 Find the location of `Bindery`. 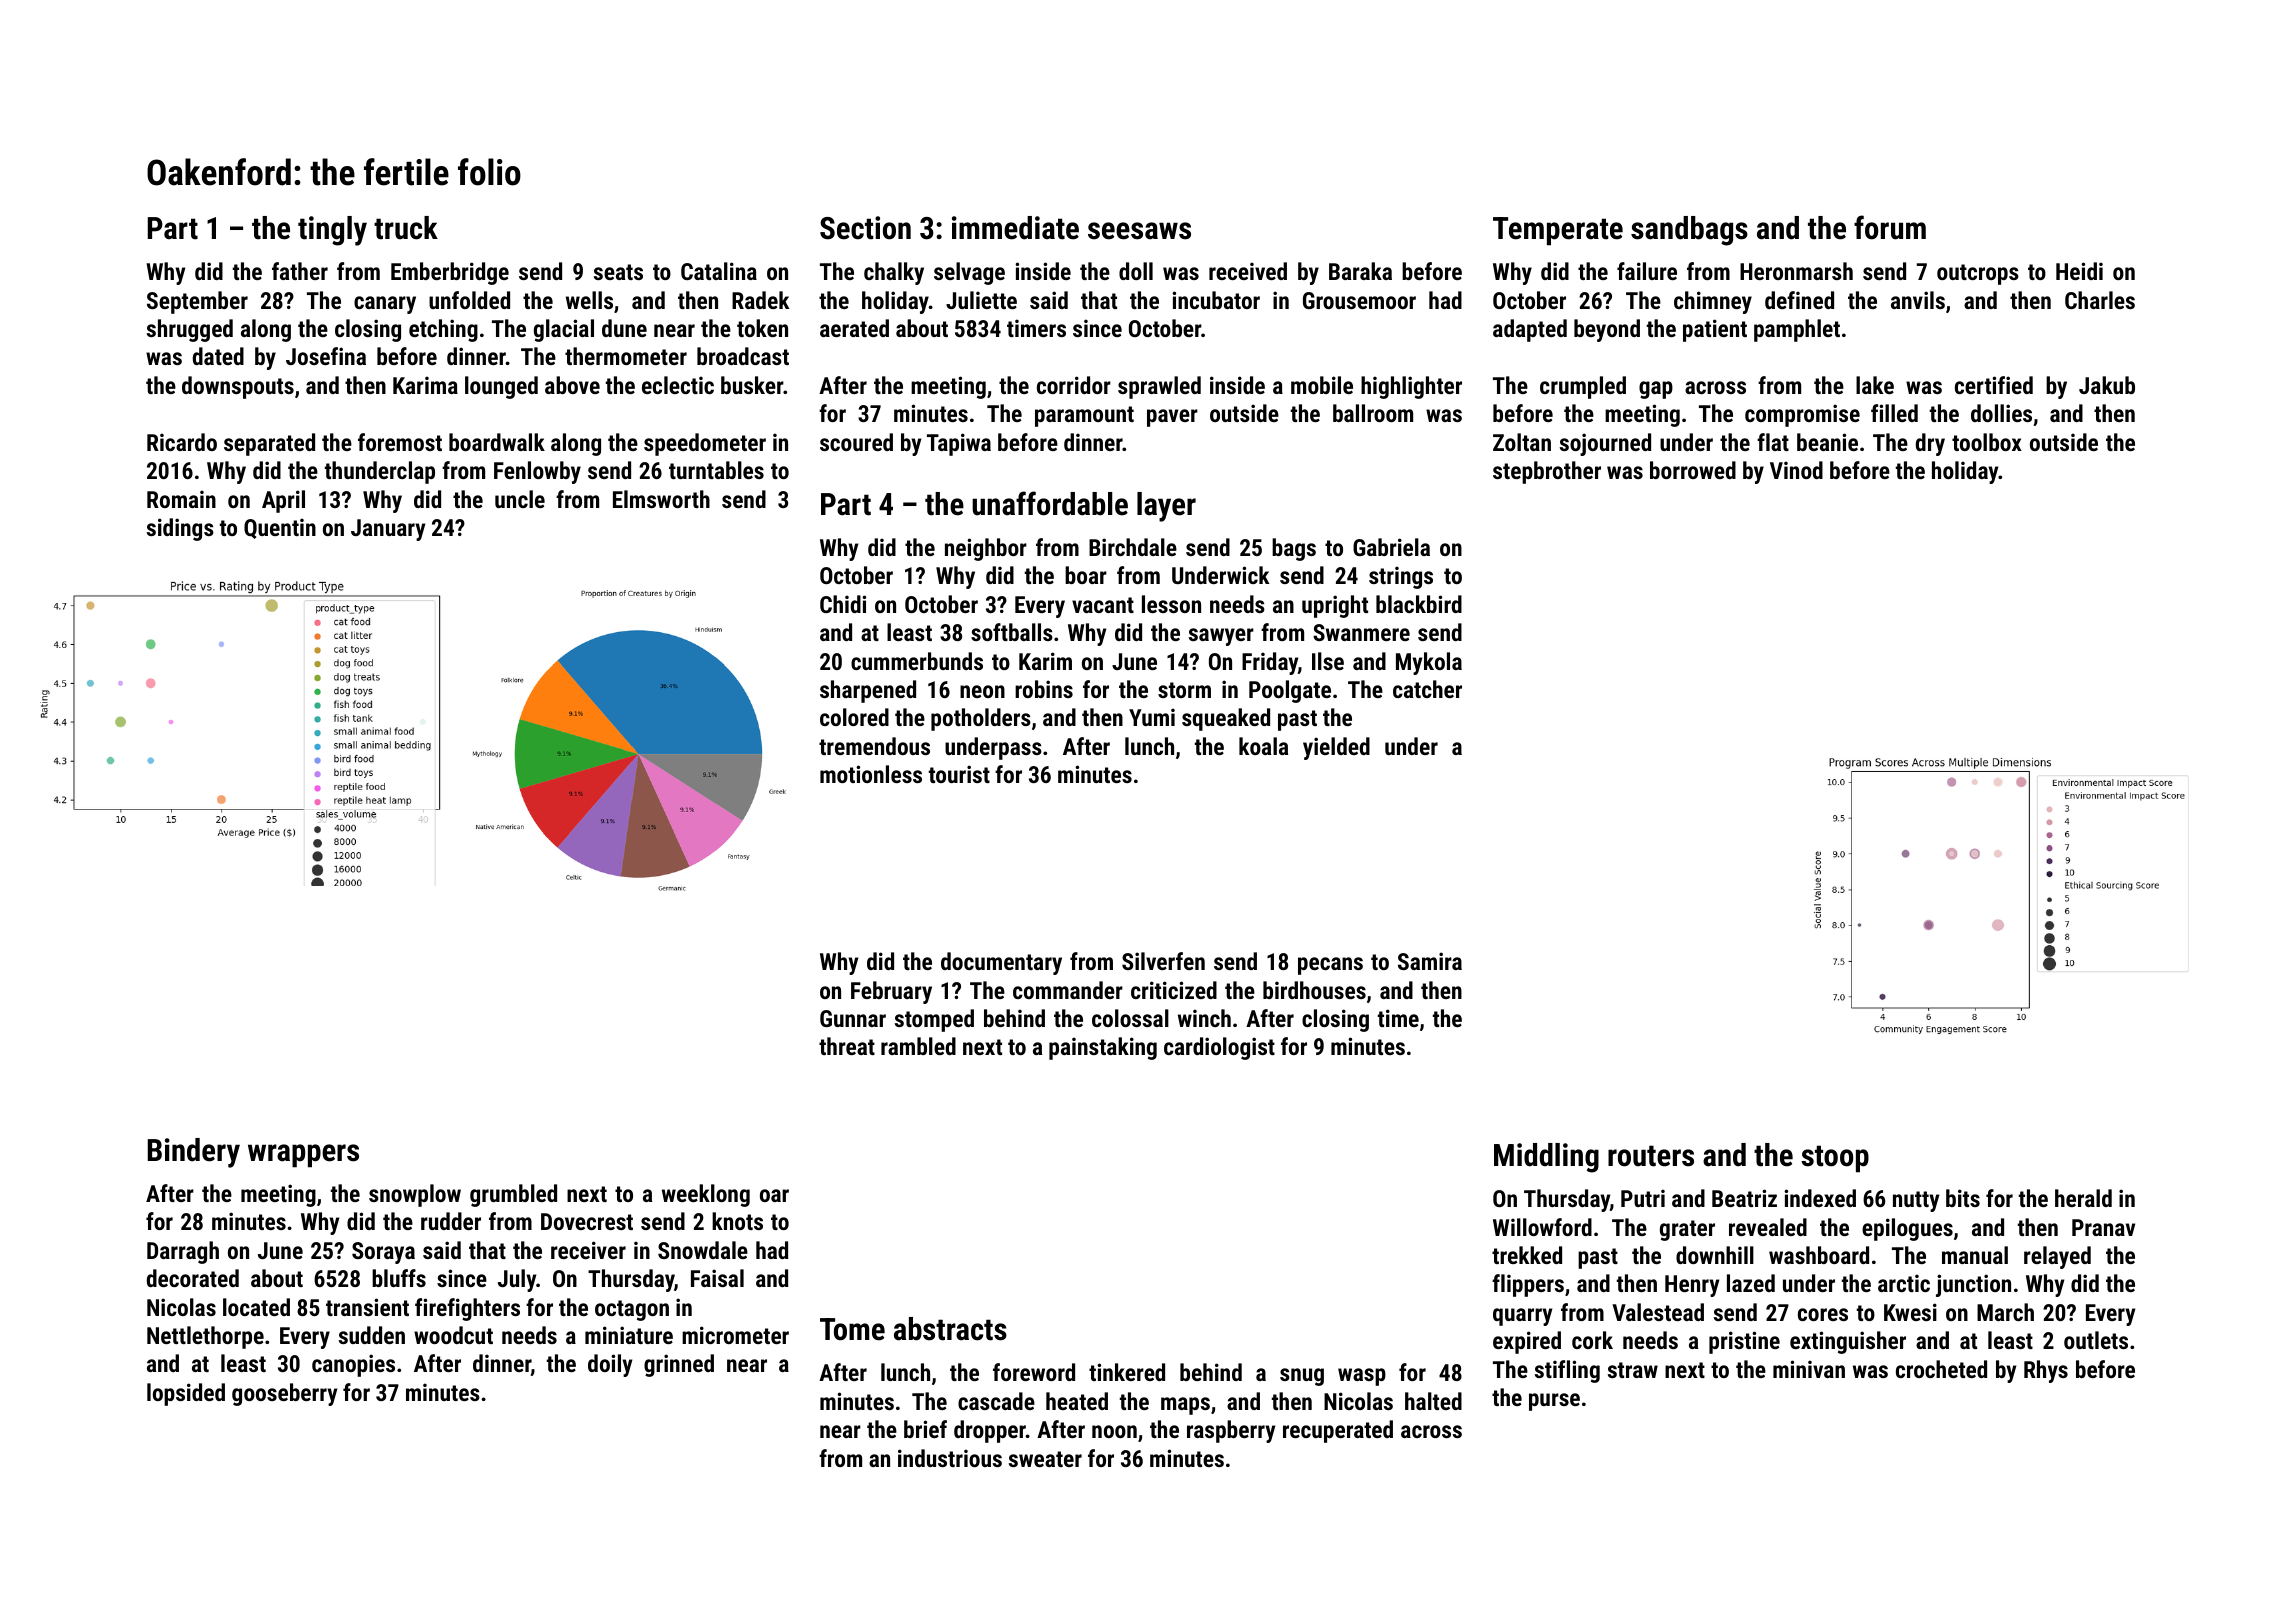

Bindery is located at coordinates (194, 1153).
